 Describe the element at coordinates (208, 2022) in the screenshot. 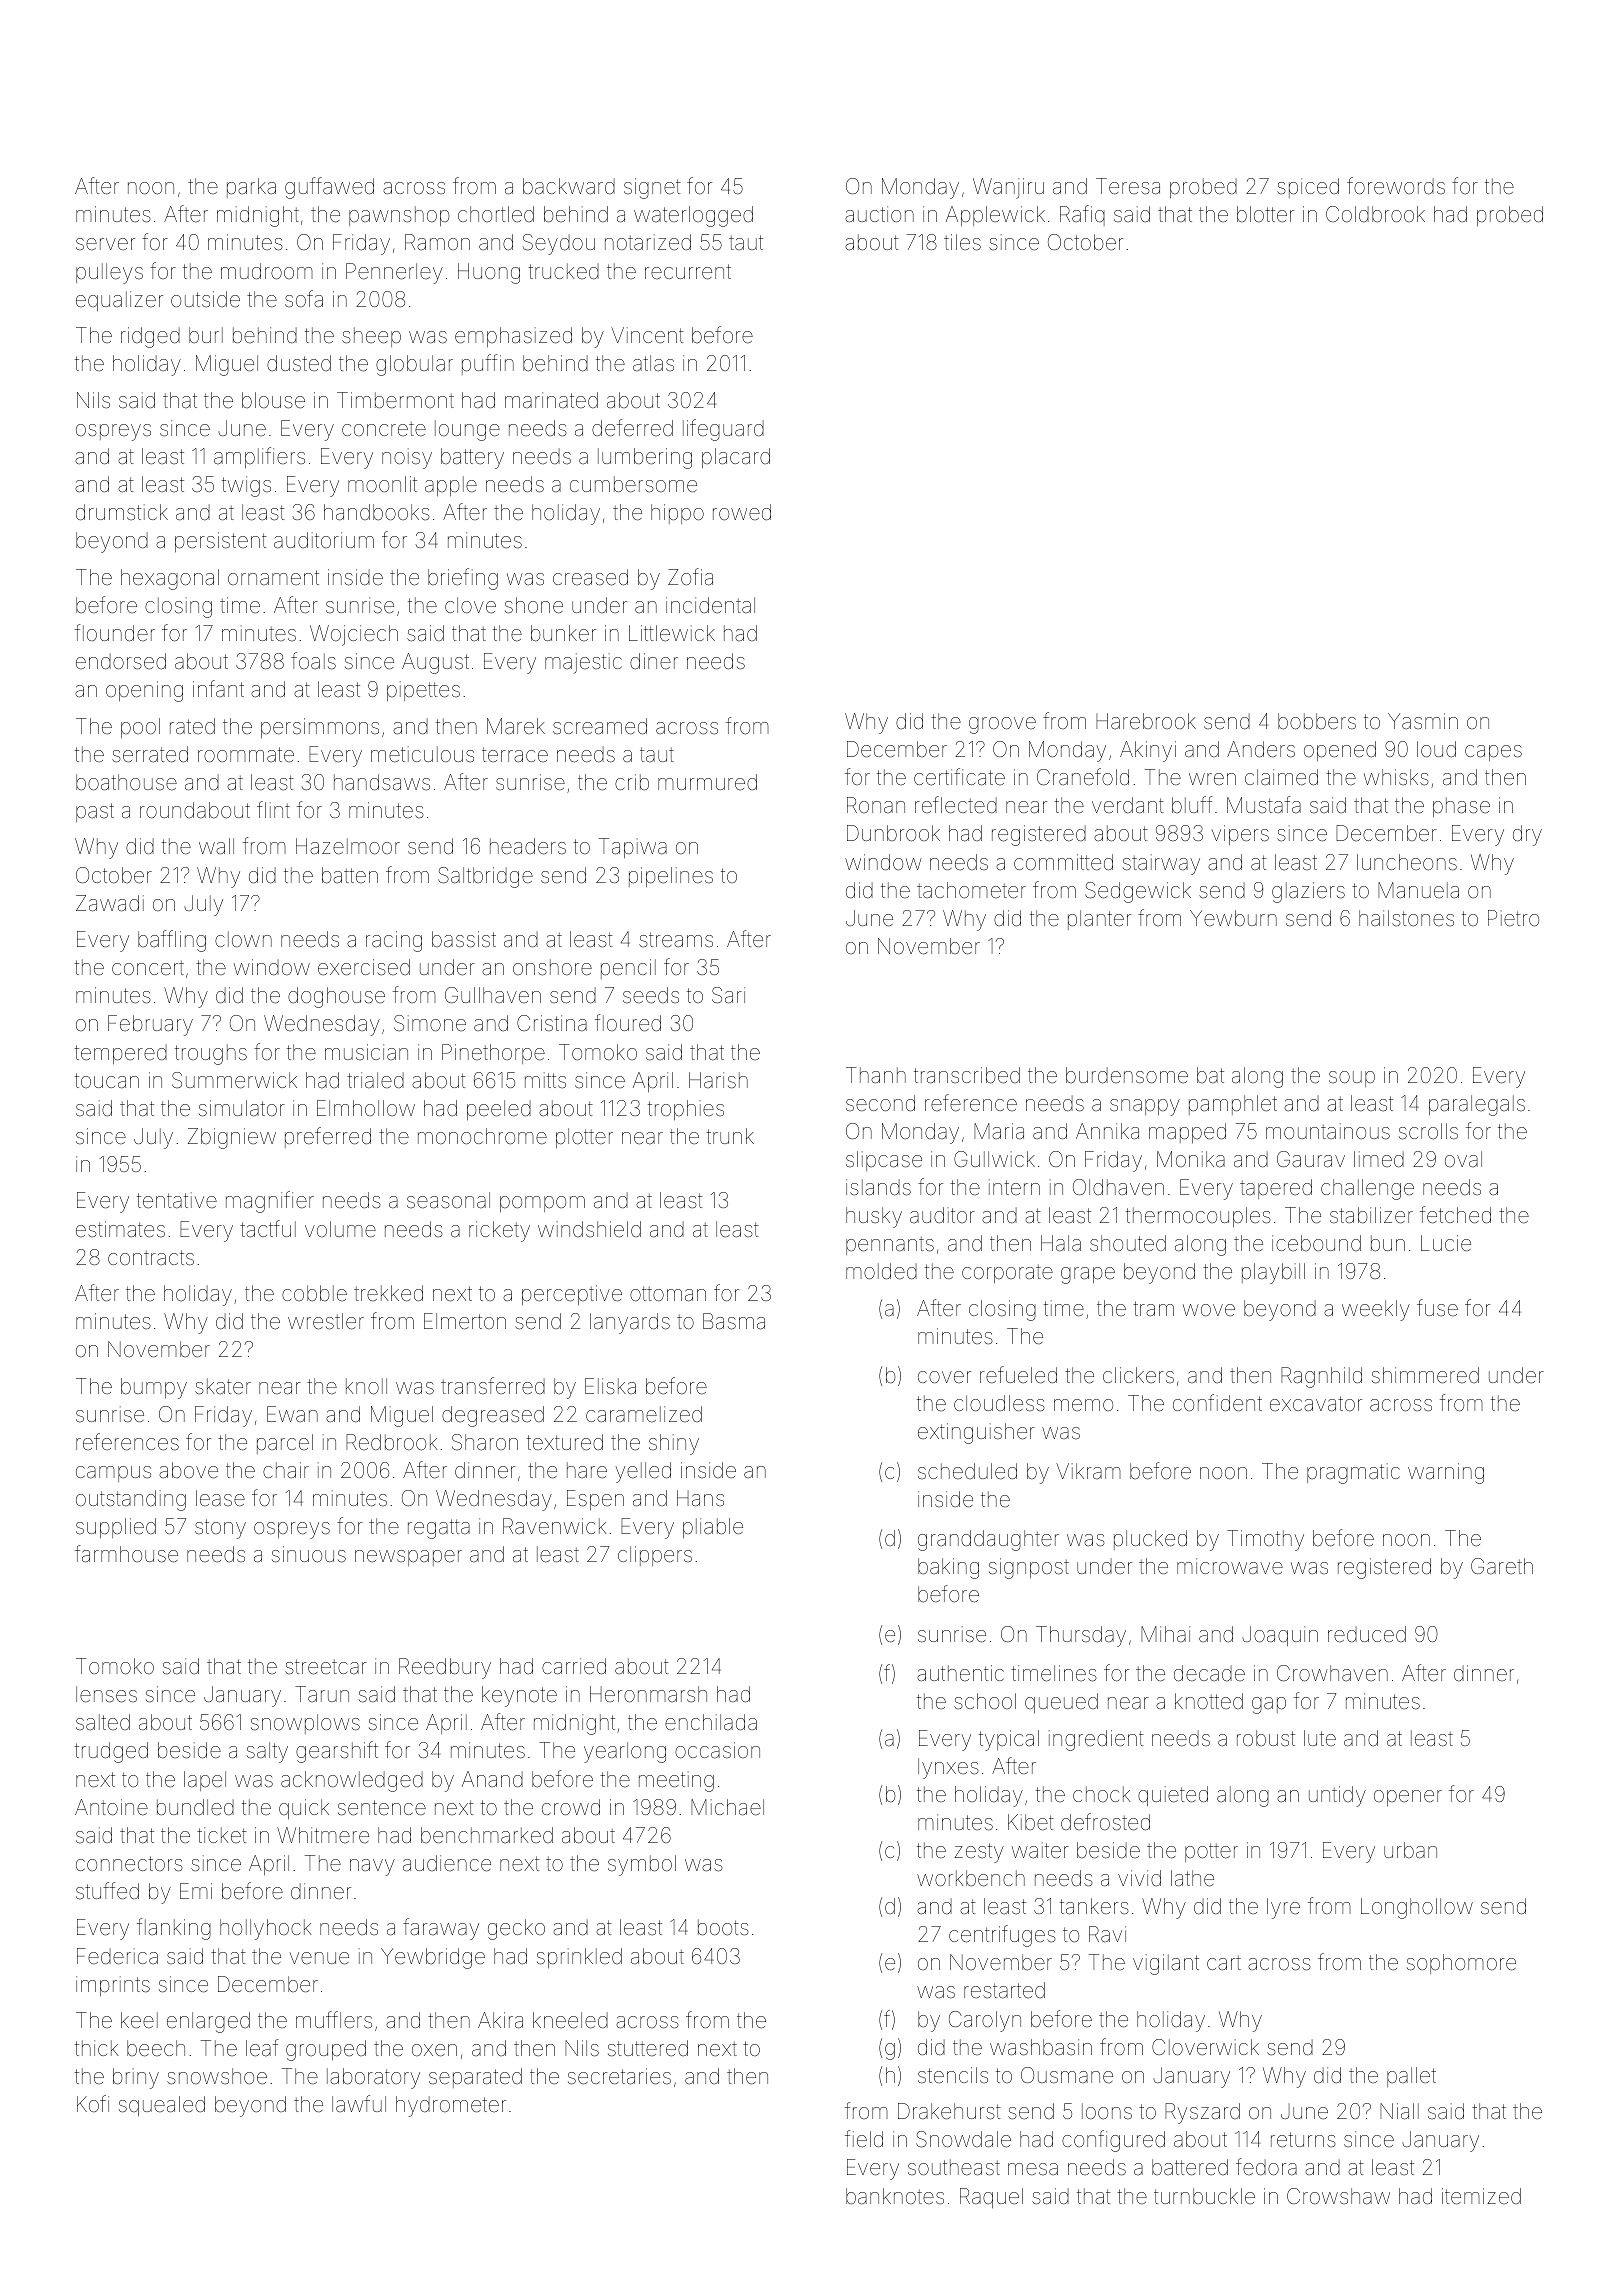

I see `enlarged` at that location.
